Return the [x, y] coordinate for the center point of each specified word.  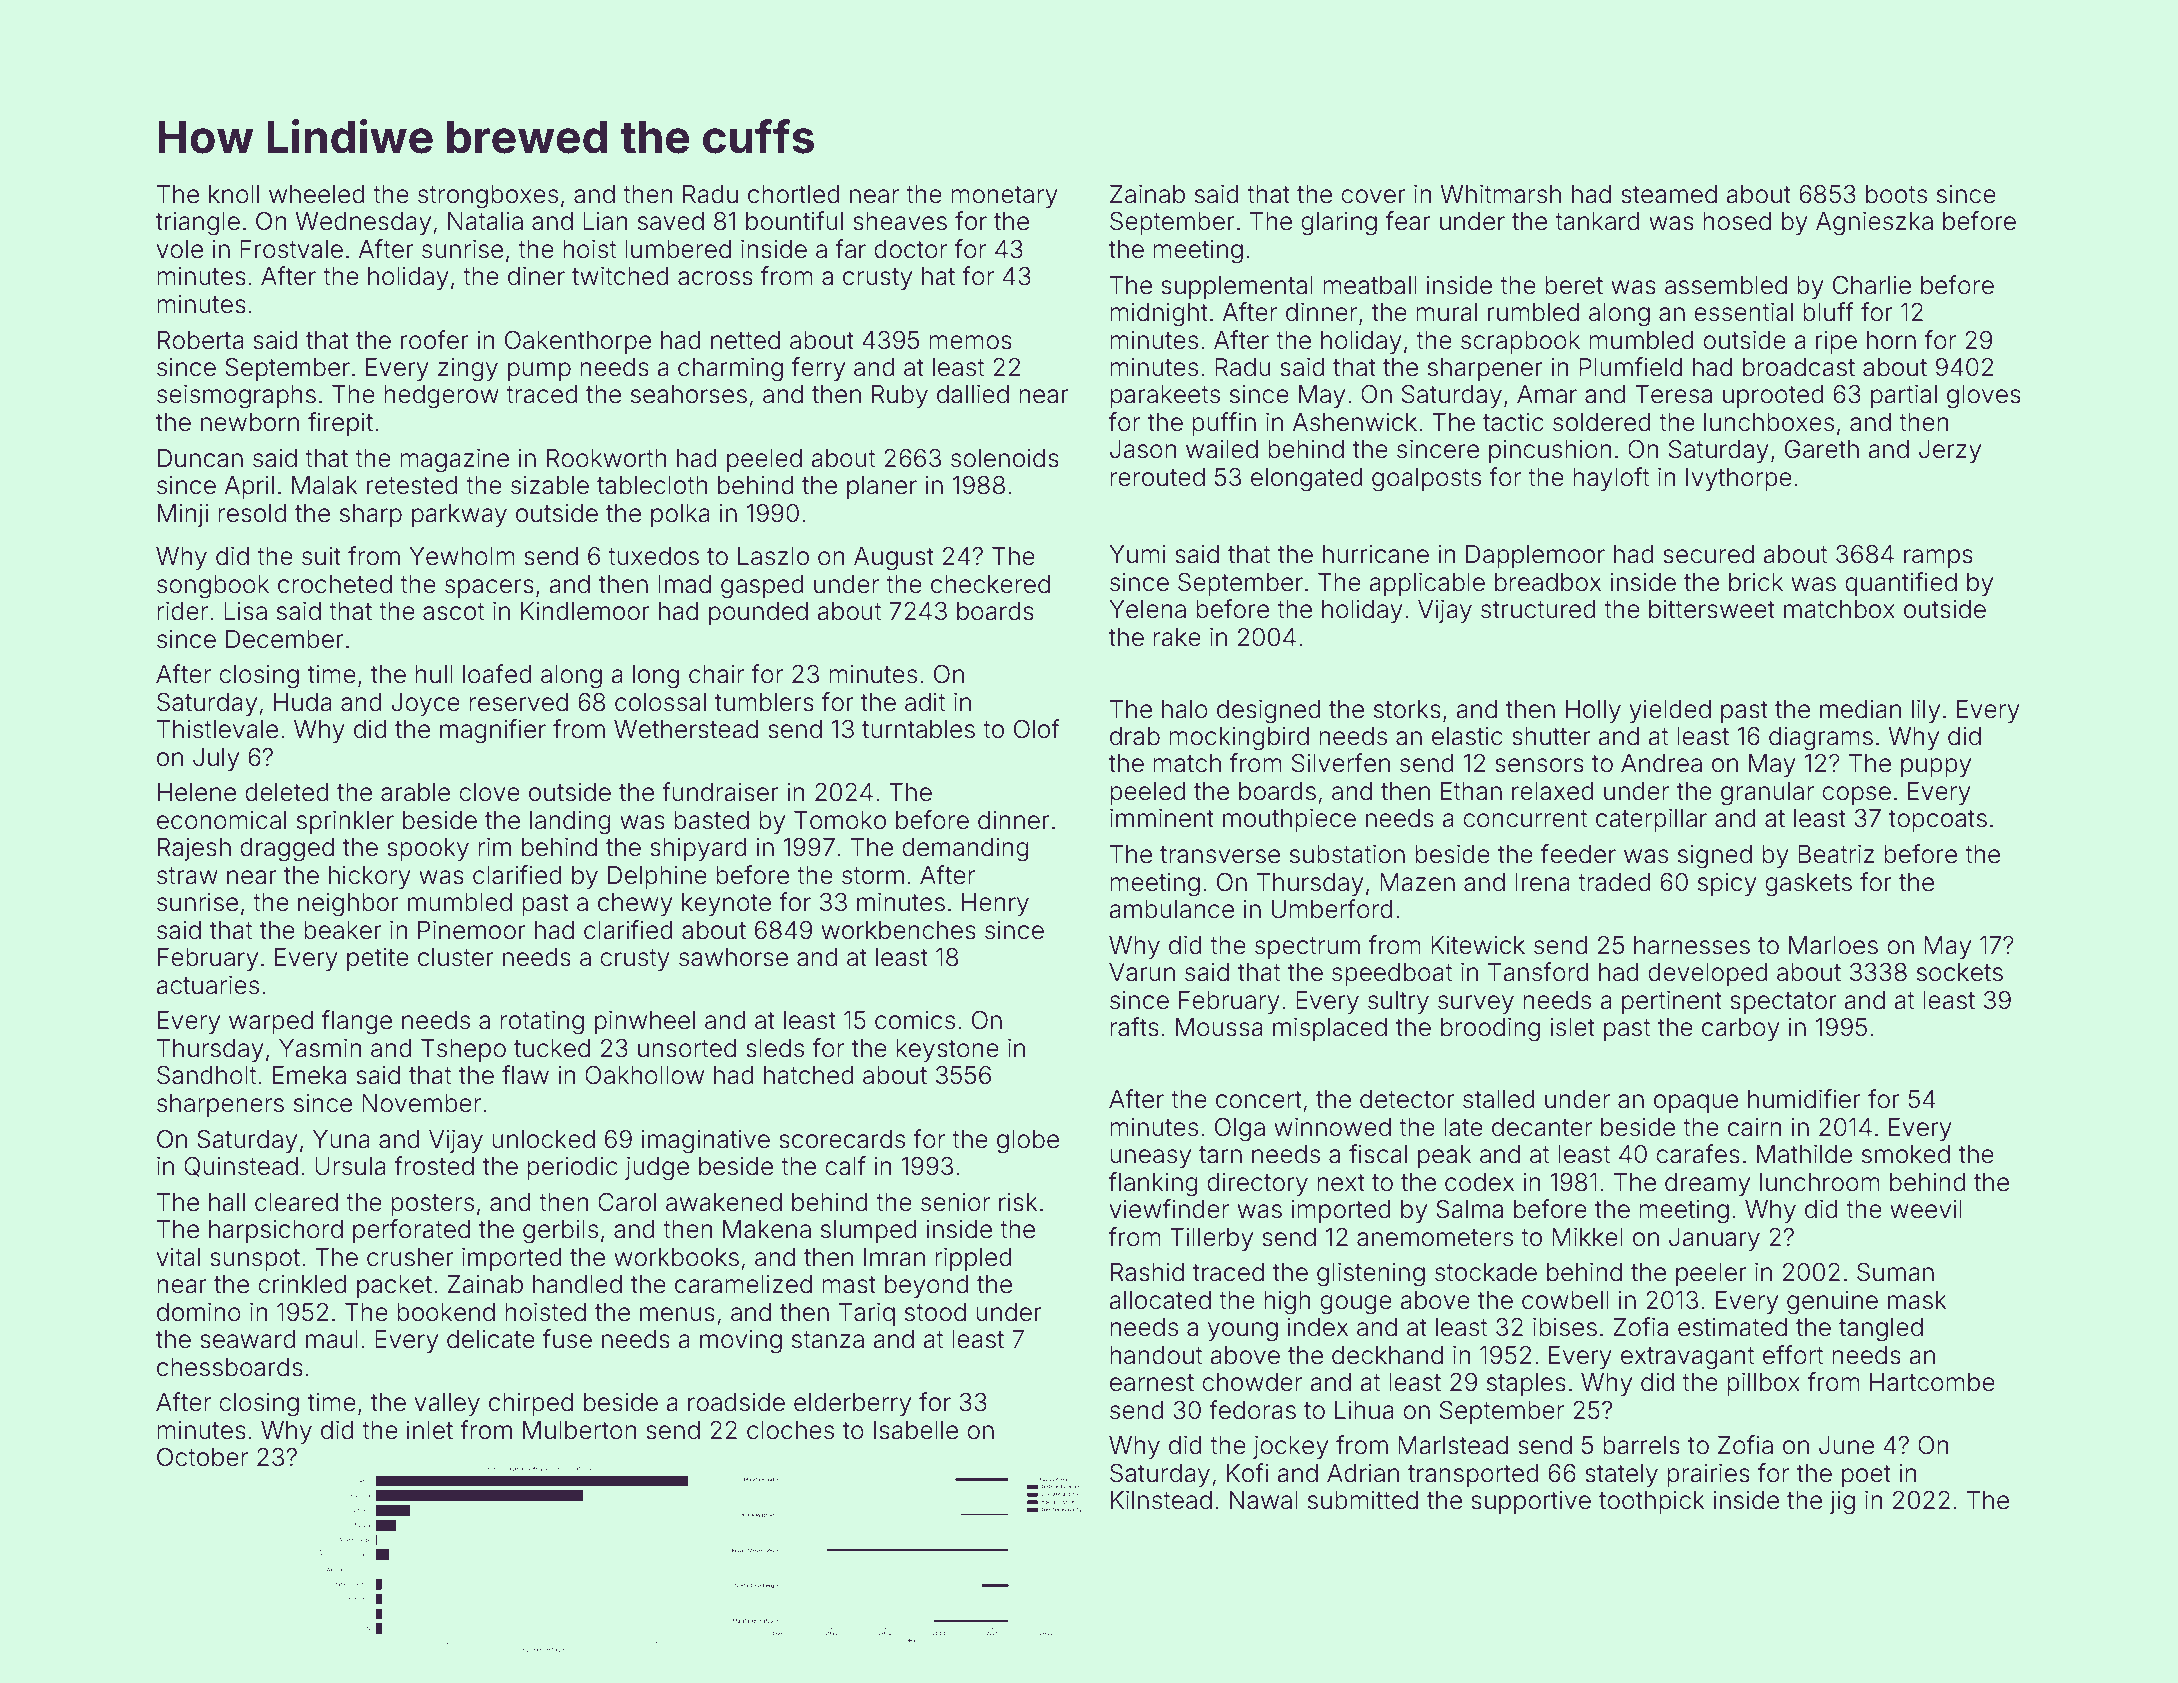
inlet [430, 1430]
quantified [1901, 584]
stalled [1499, 1099]
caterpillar [1651, 820]
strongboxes [488, 197]
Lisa [245, 611]
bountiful [794, 221]
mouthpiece [1289, 820]
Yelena [1147, 609]
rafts [1134, 1027]
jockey [1290, 1447]
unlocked [543, 1139]
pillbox [1763, 1384]
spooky [428, 849]
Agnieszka [1874, 223]
